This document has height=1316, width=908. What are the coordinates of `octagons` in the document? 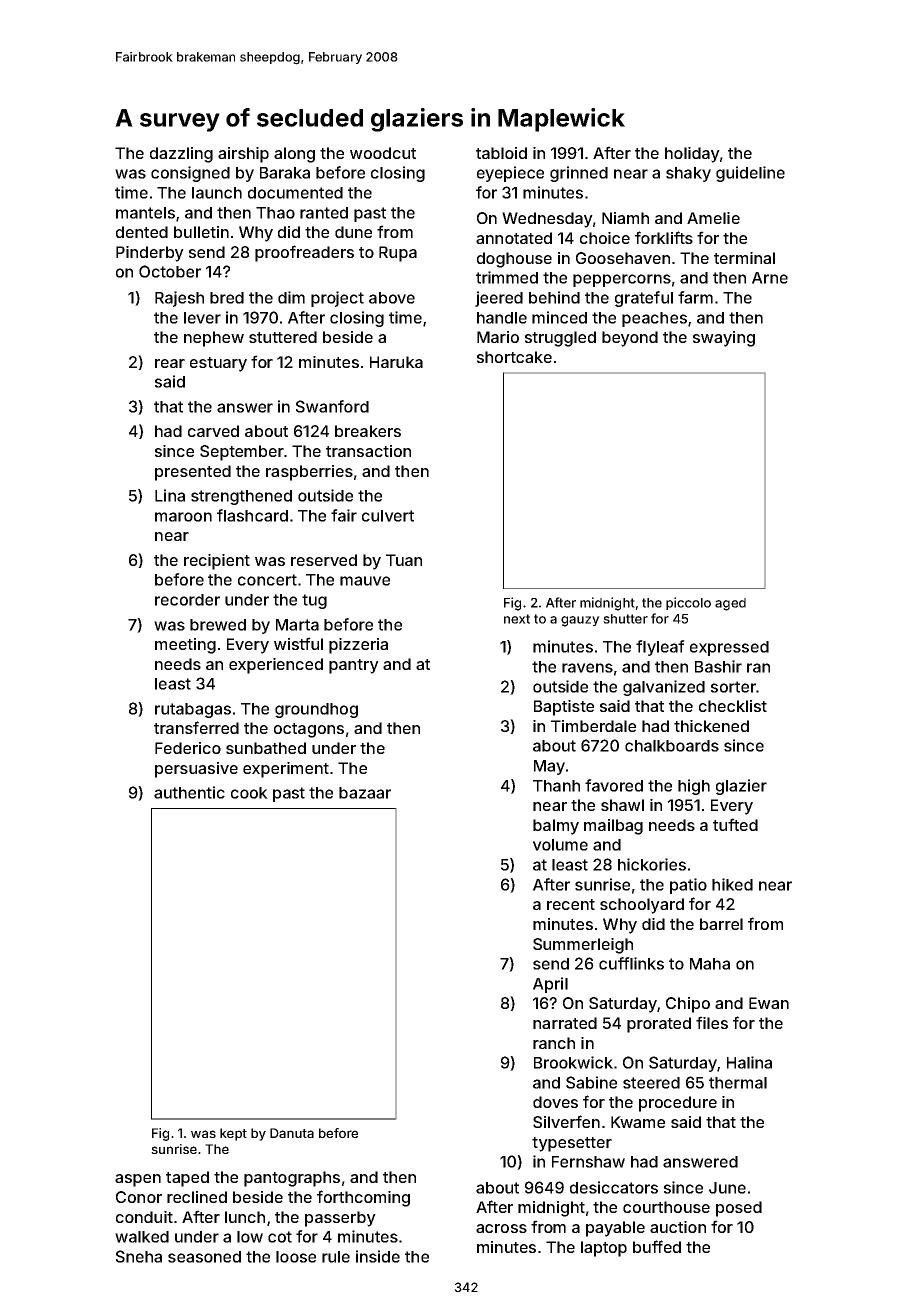 It's located at (309, 730).
